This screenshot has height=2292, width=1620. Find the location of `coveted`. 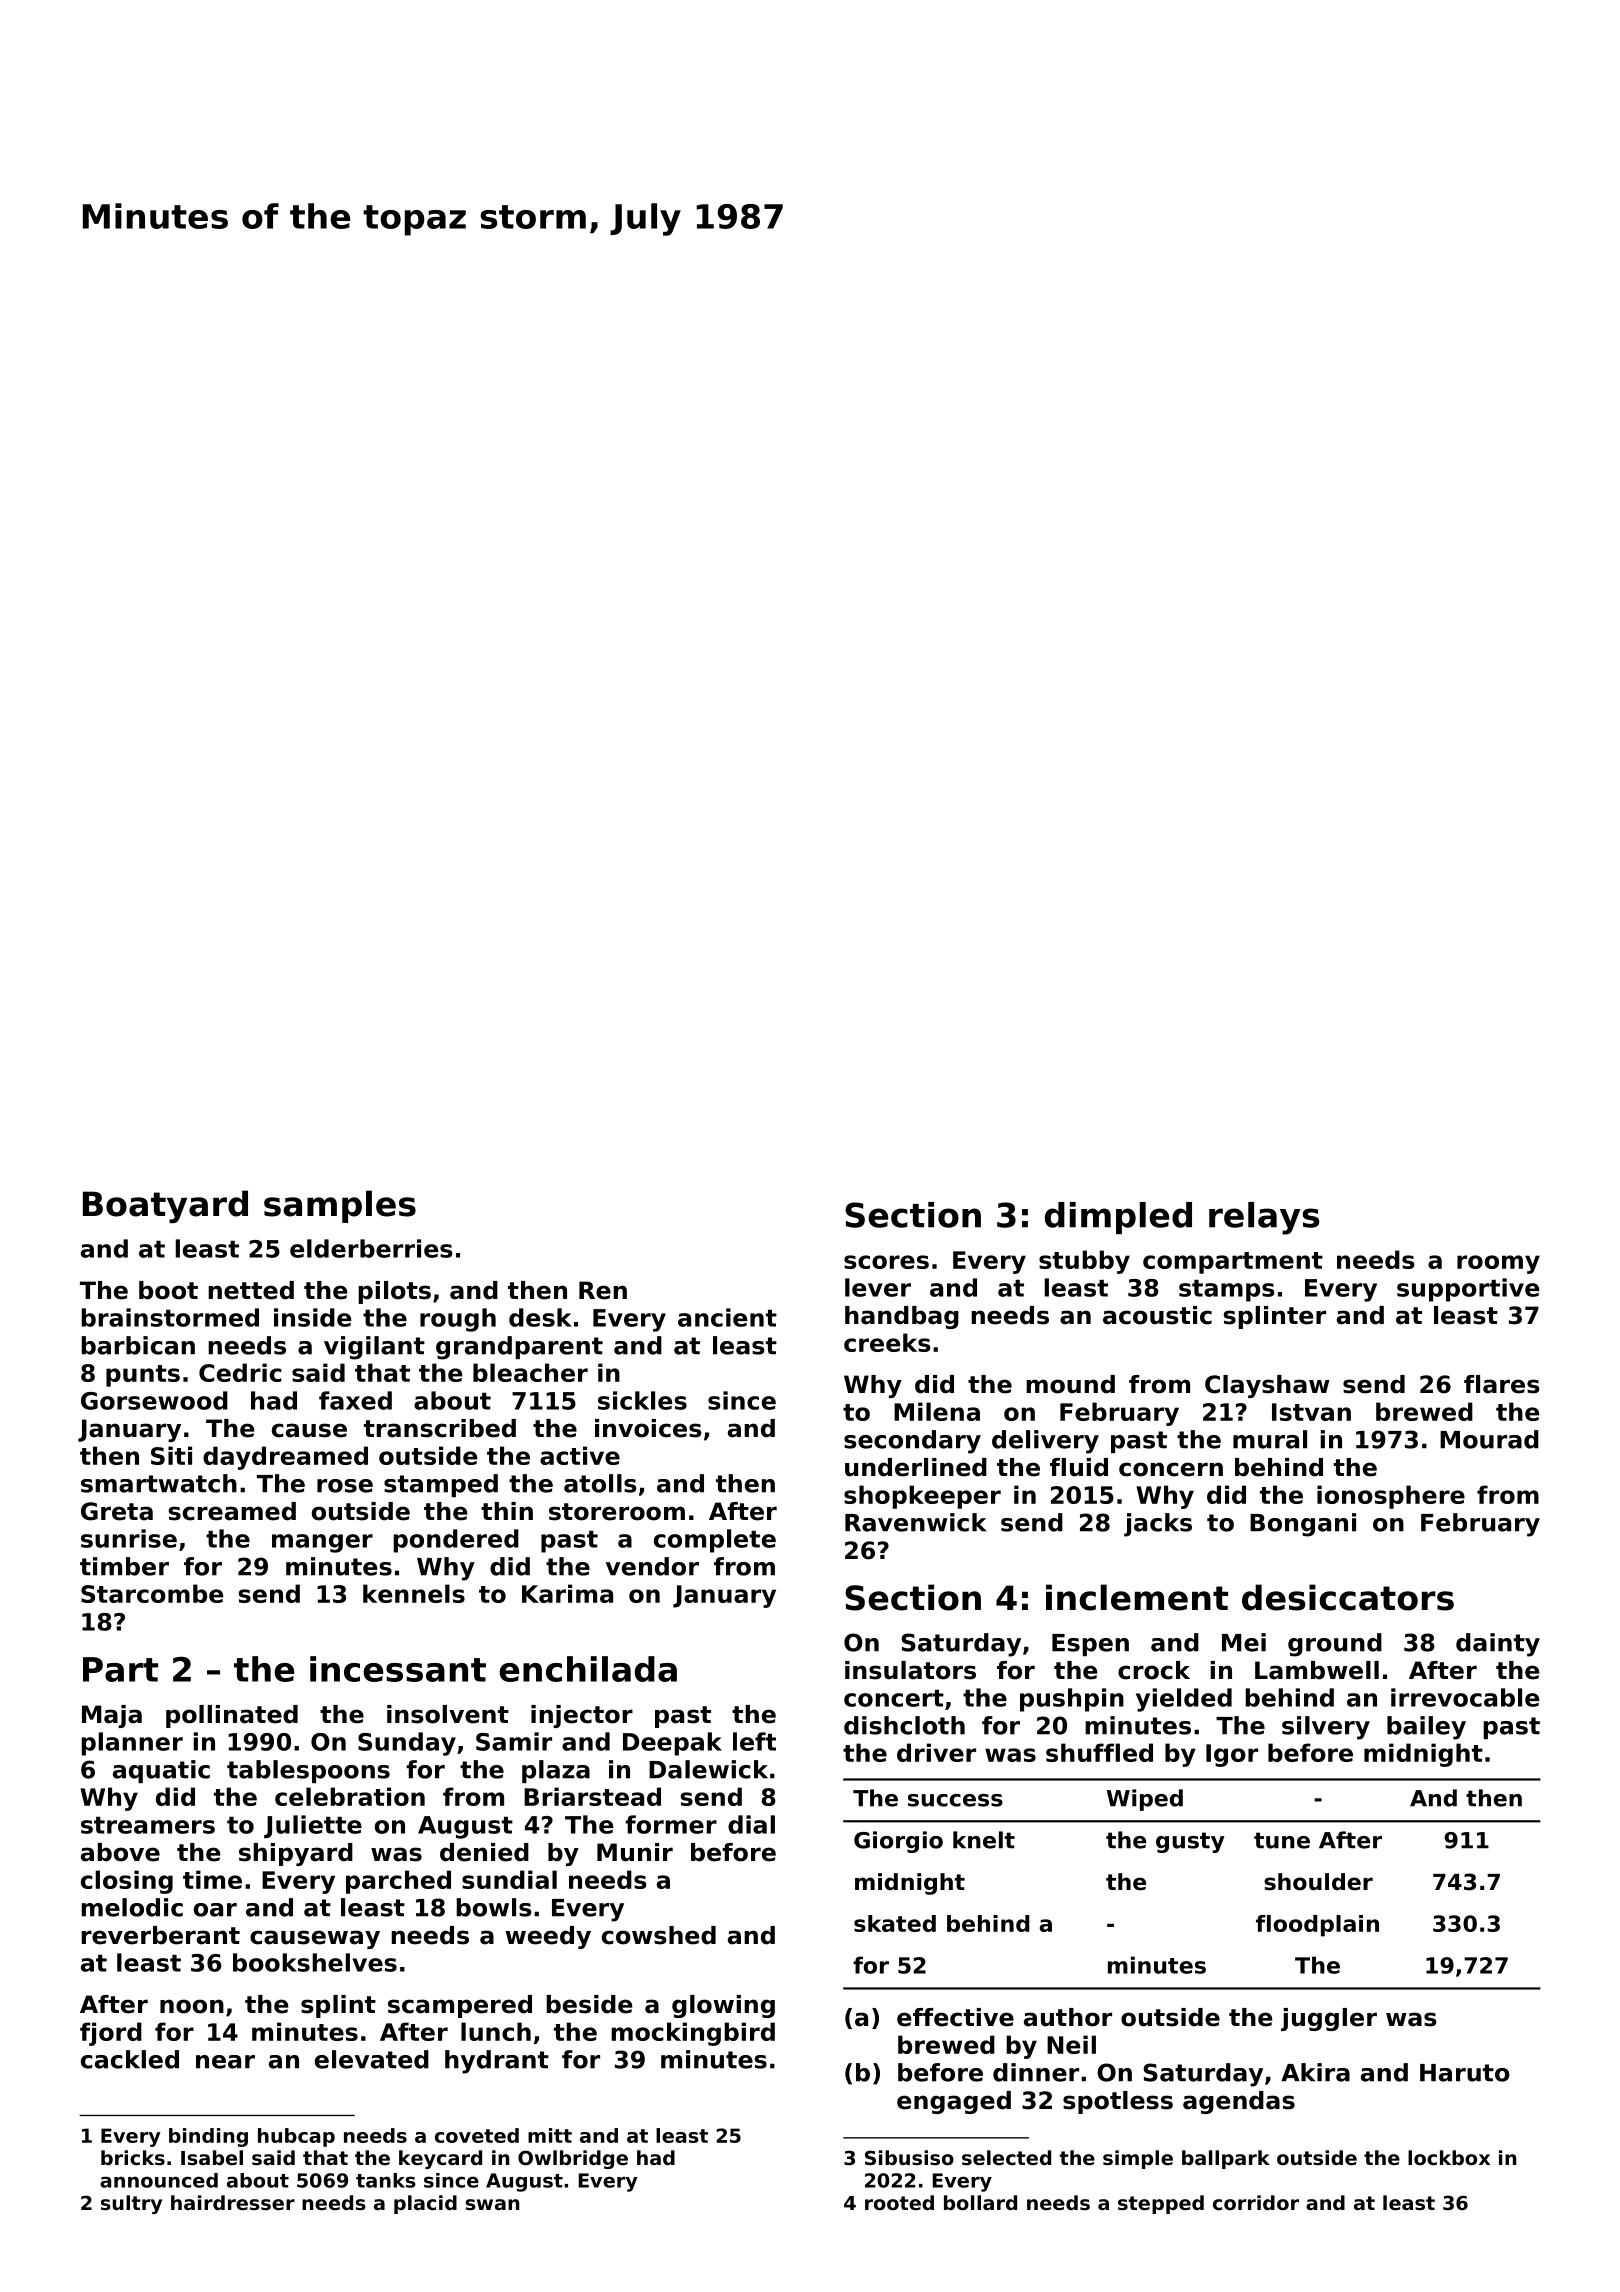

coveted is located at coordinates (477, 2135).
